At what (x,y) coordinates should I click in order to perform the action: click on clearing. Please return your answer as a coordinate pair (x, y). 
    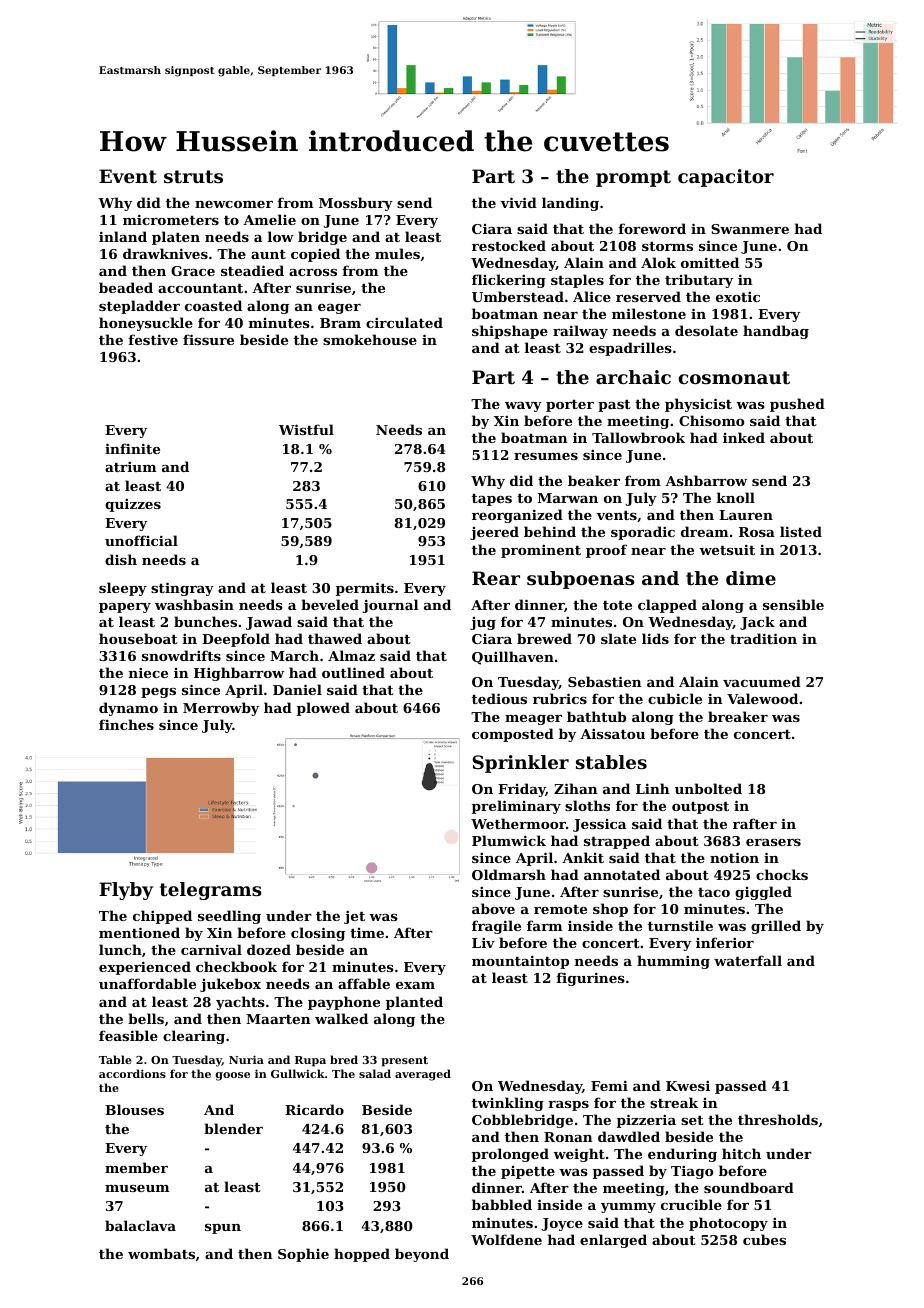
    Looking at the image, I should click on (194, 1037).
